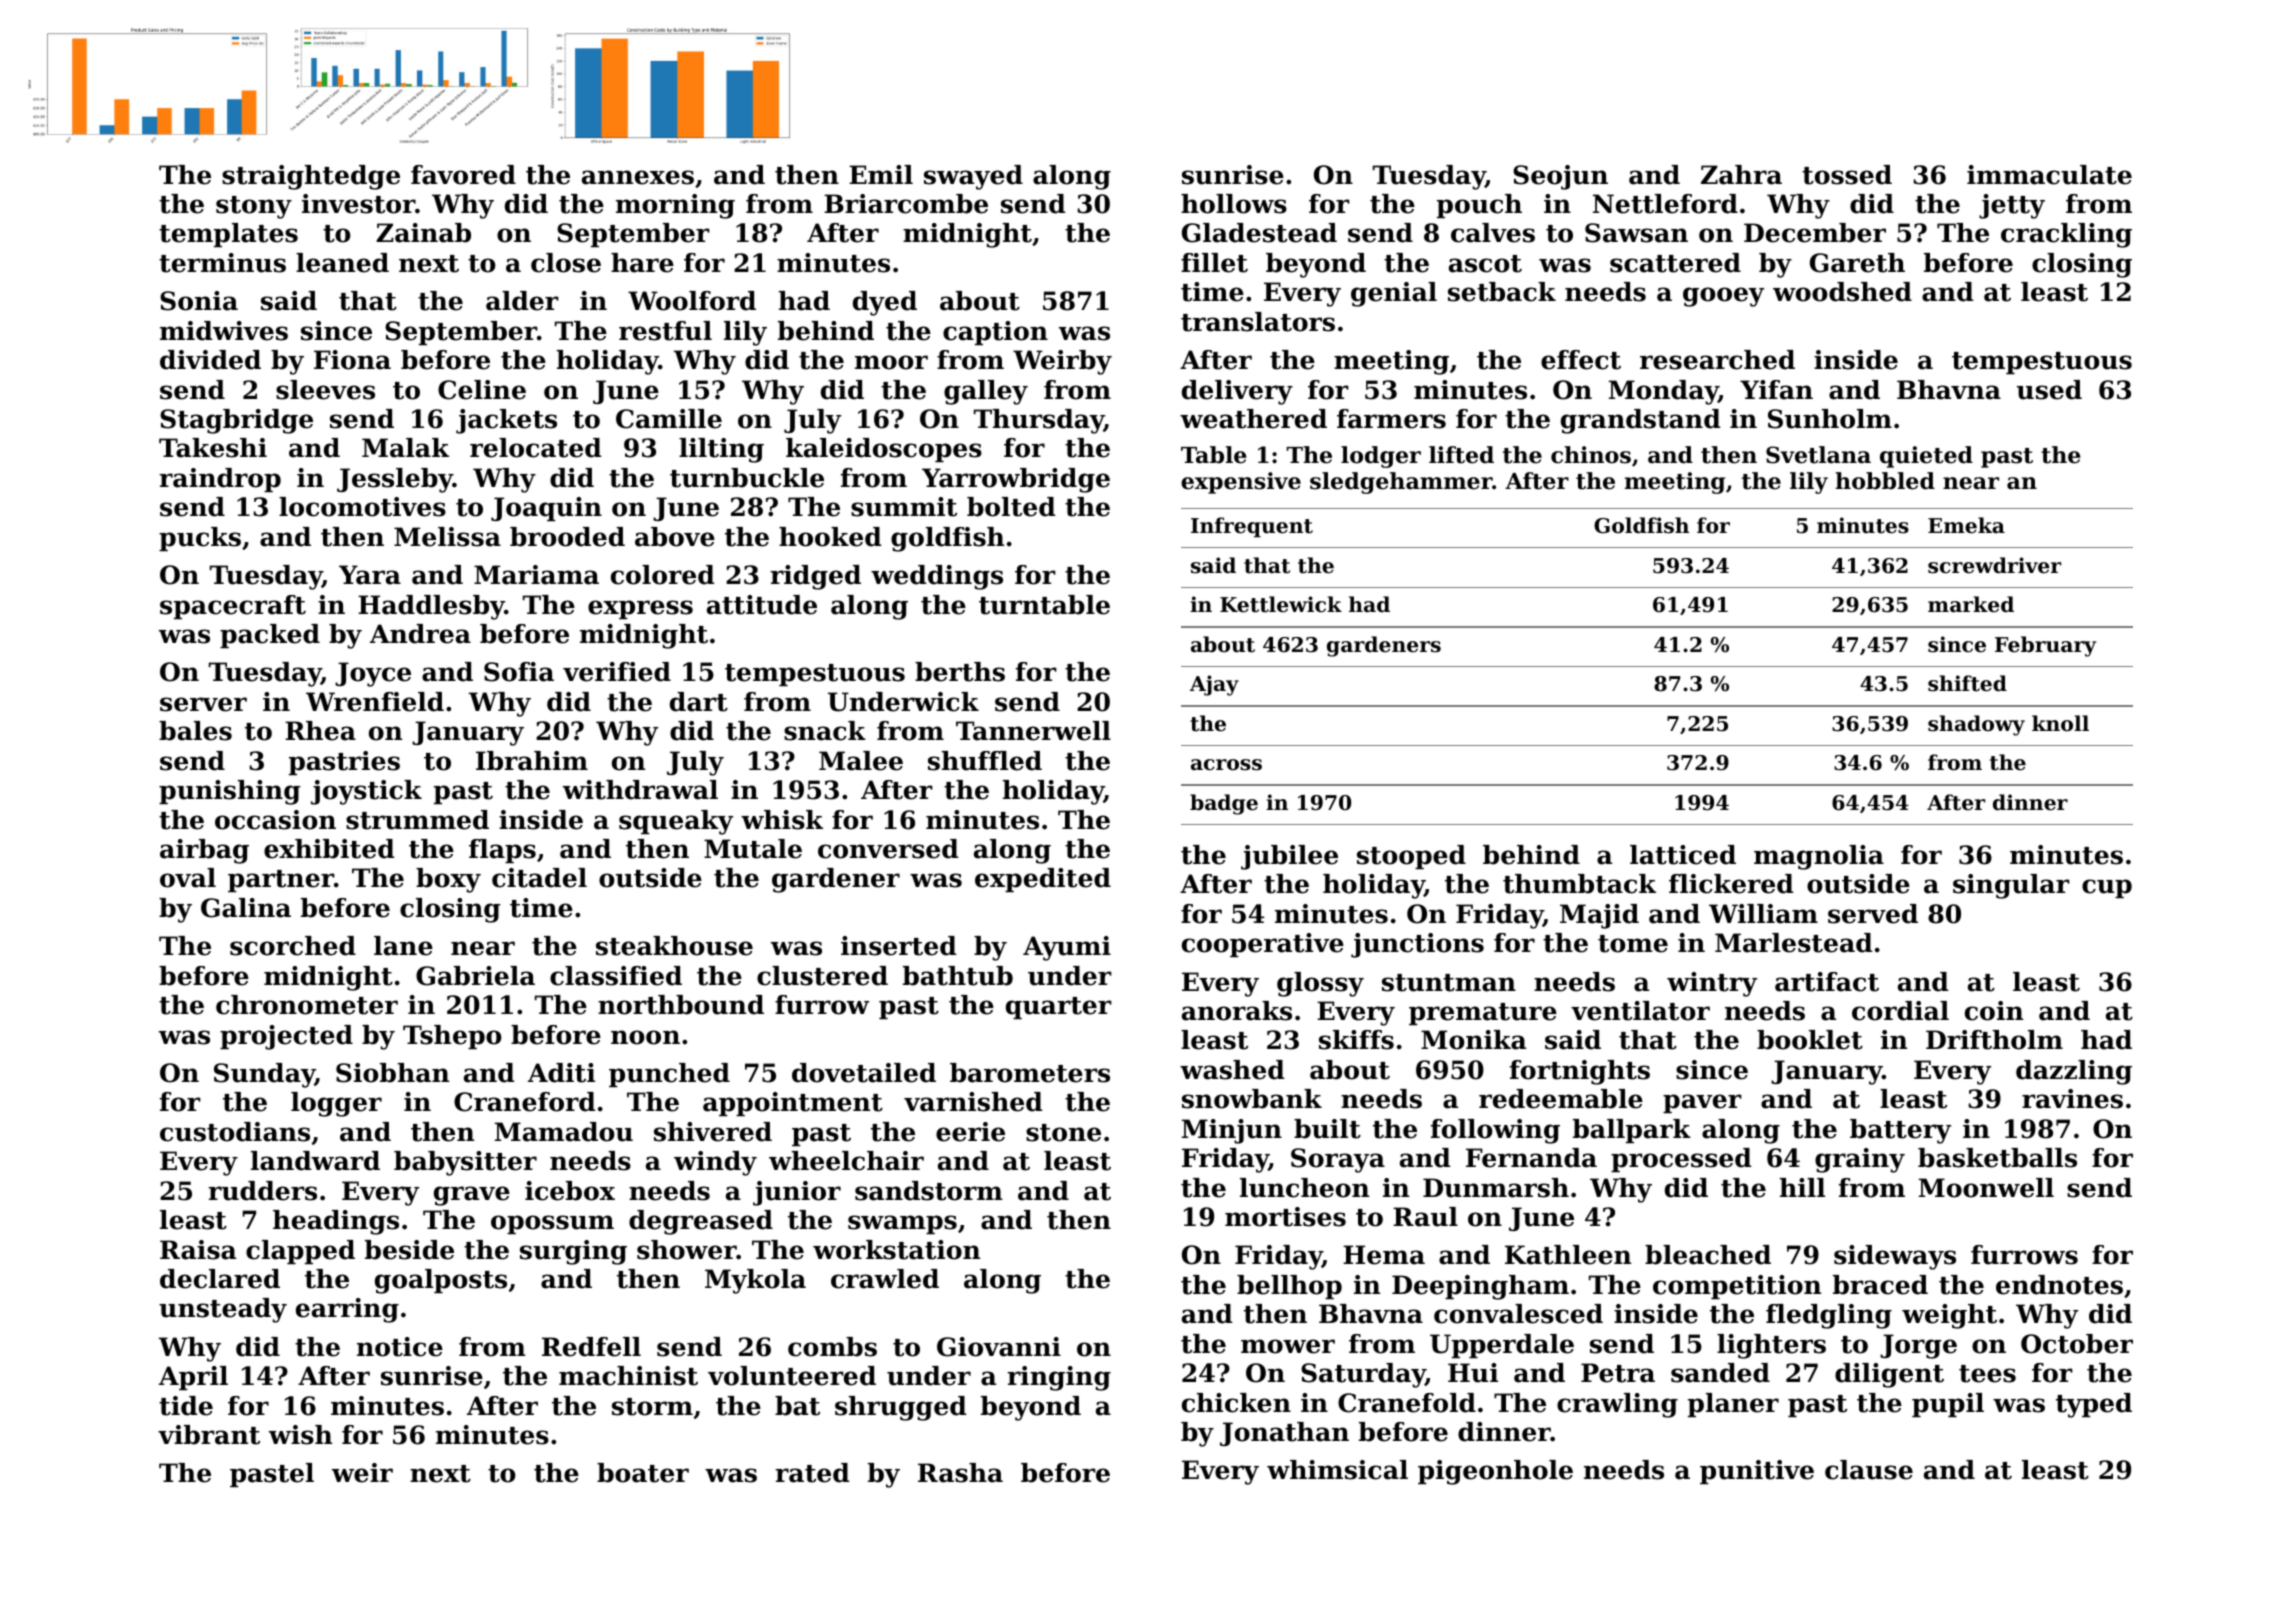  What do you see at coordinates (293, 946) in the document?
I see `scorched` at bounding box center [293, 946].
